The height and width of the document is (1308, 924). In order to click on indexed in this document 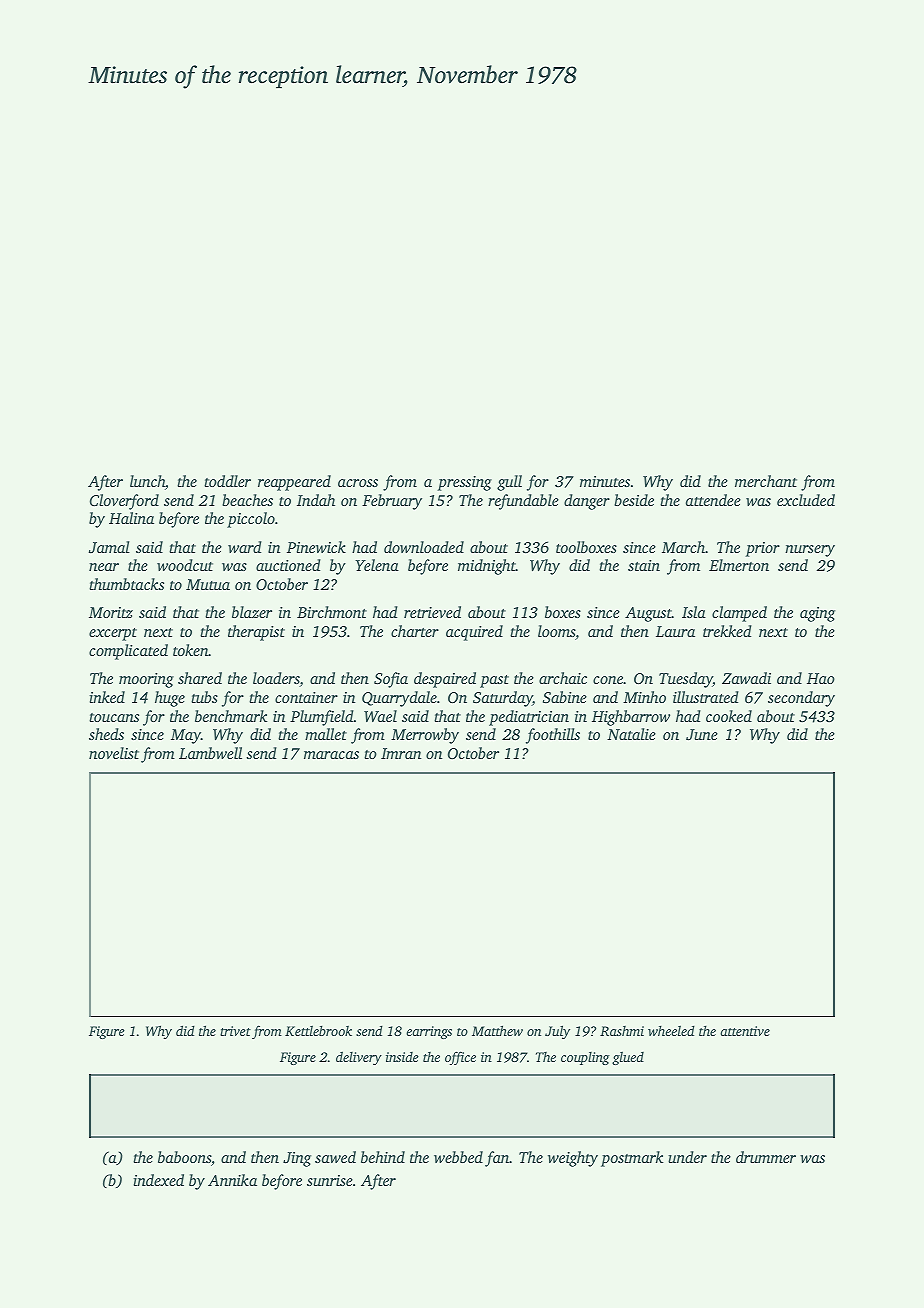, I will do `click(158, 1180)`.
